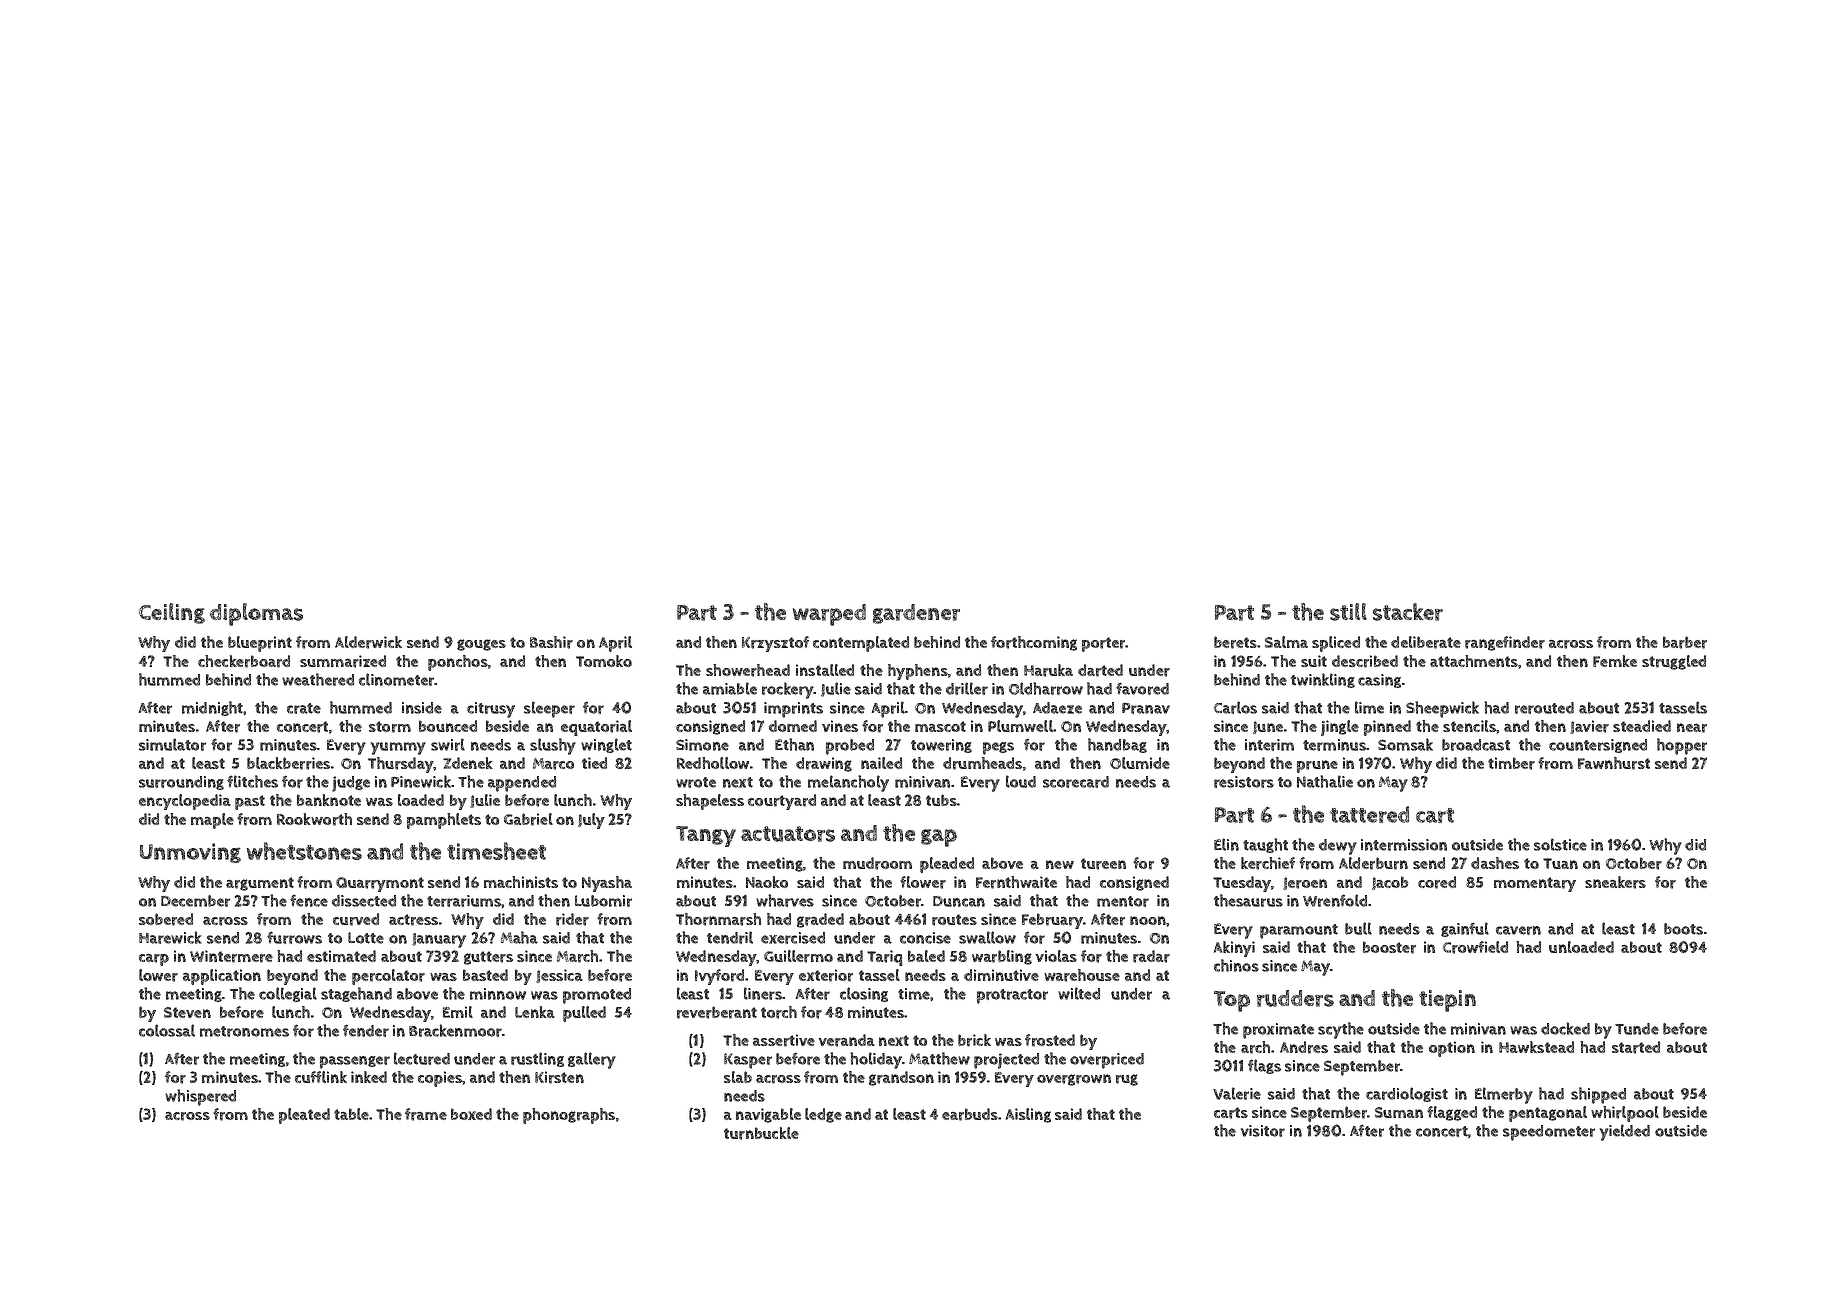 This image has height=1305, width=1846. I want to click on bull, so click(1358, 928).
